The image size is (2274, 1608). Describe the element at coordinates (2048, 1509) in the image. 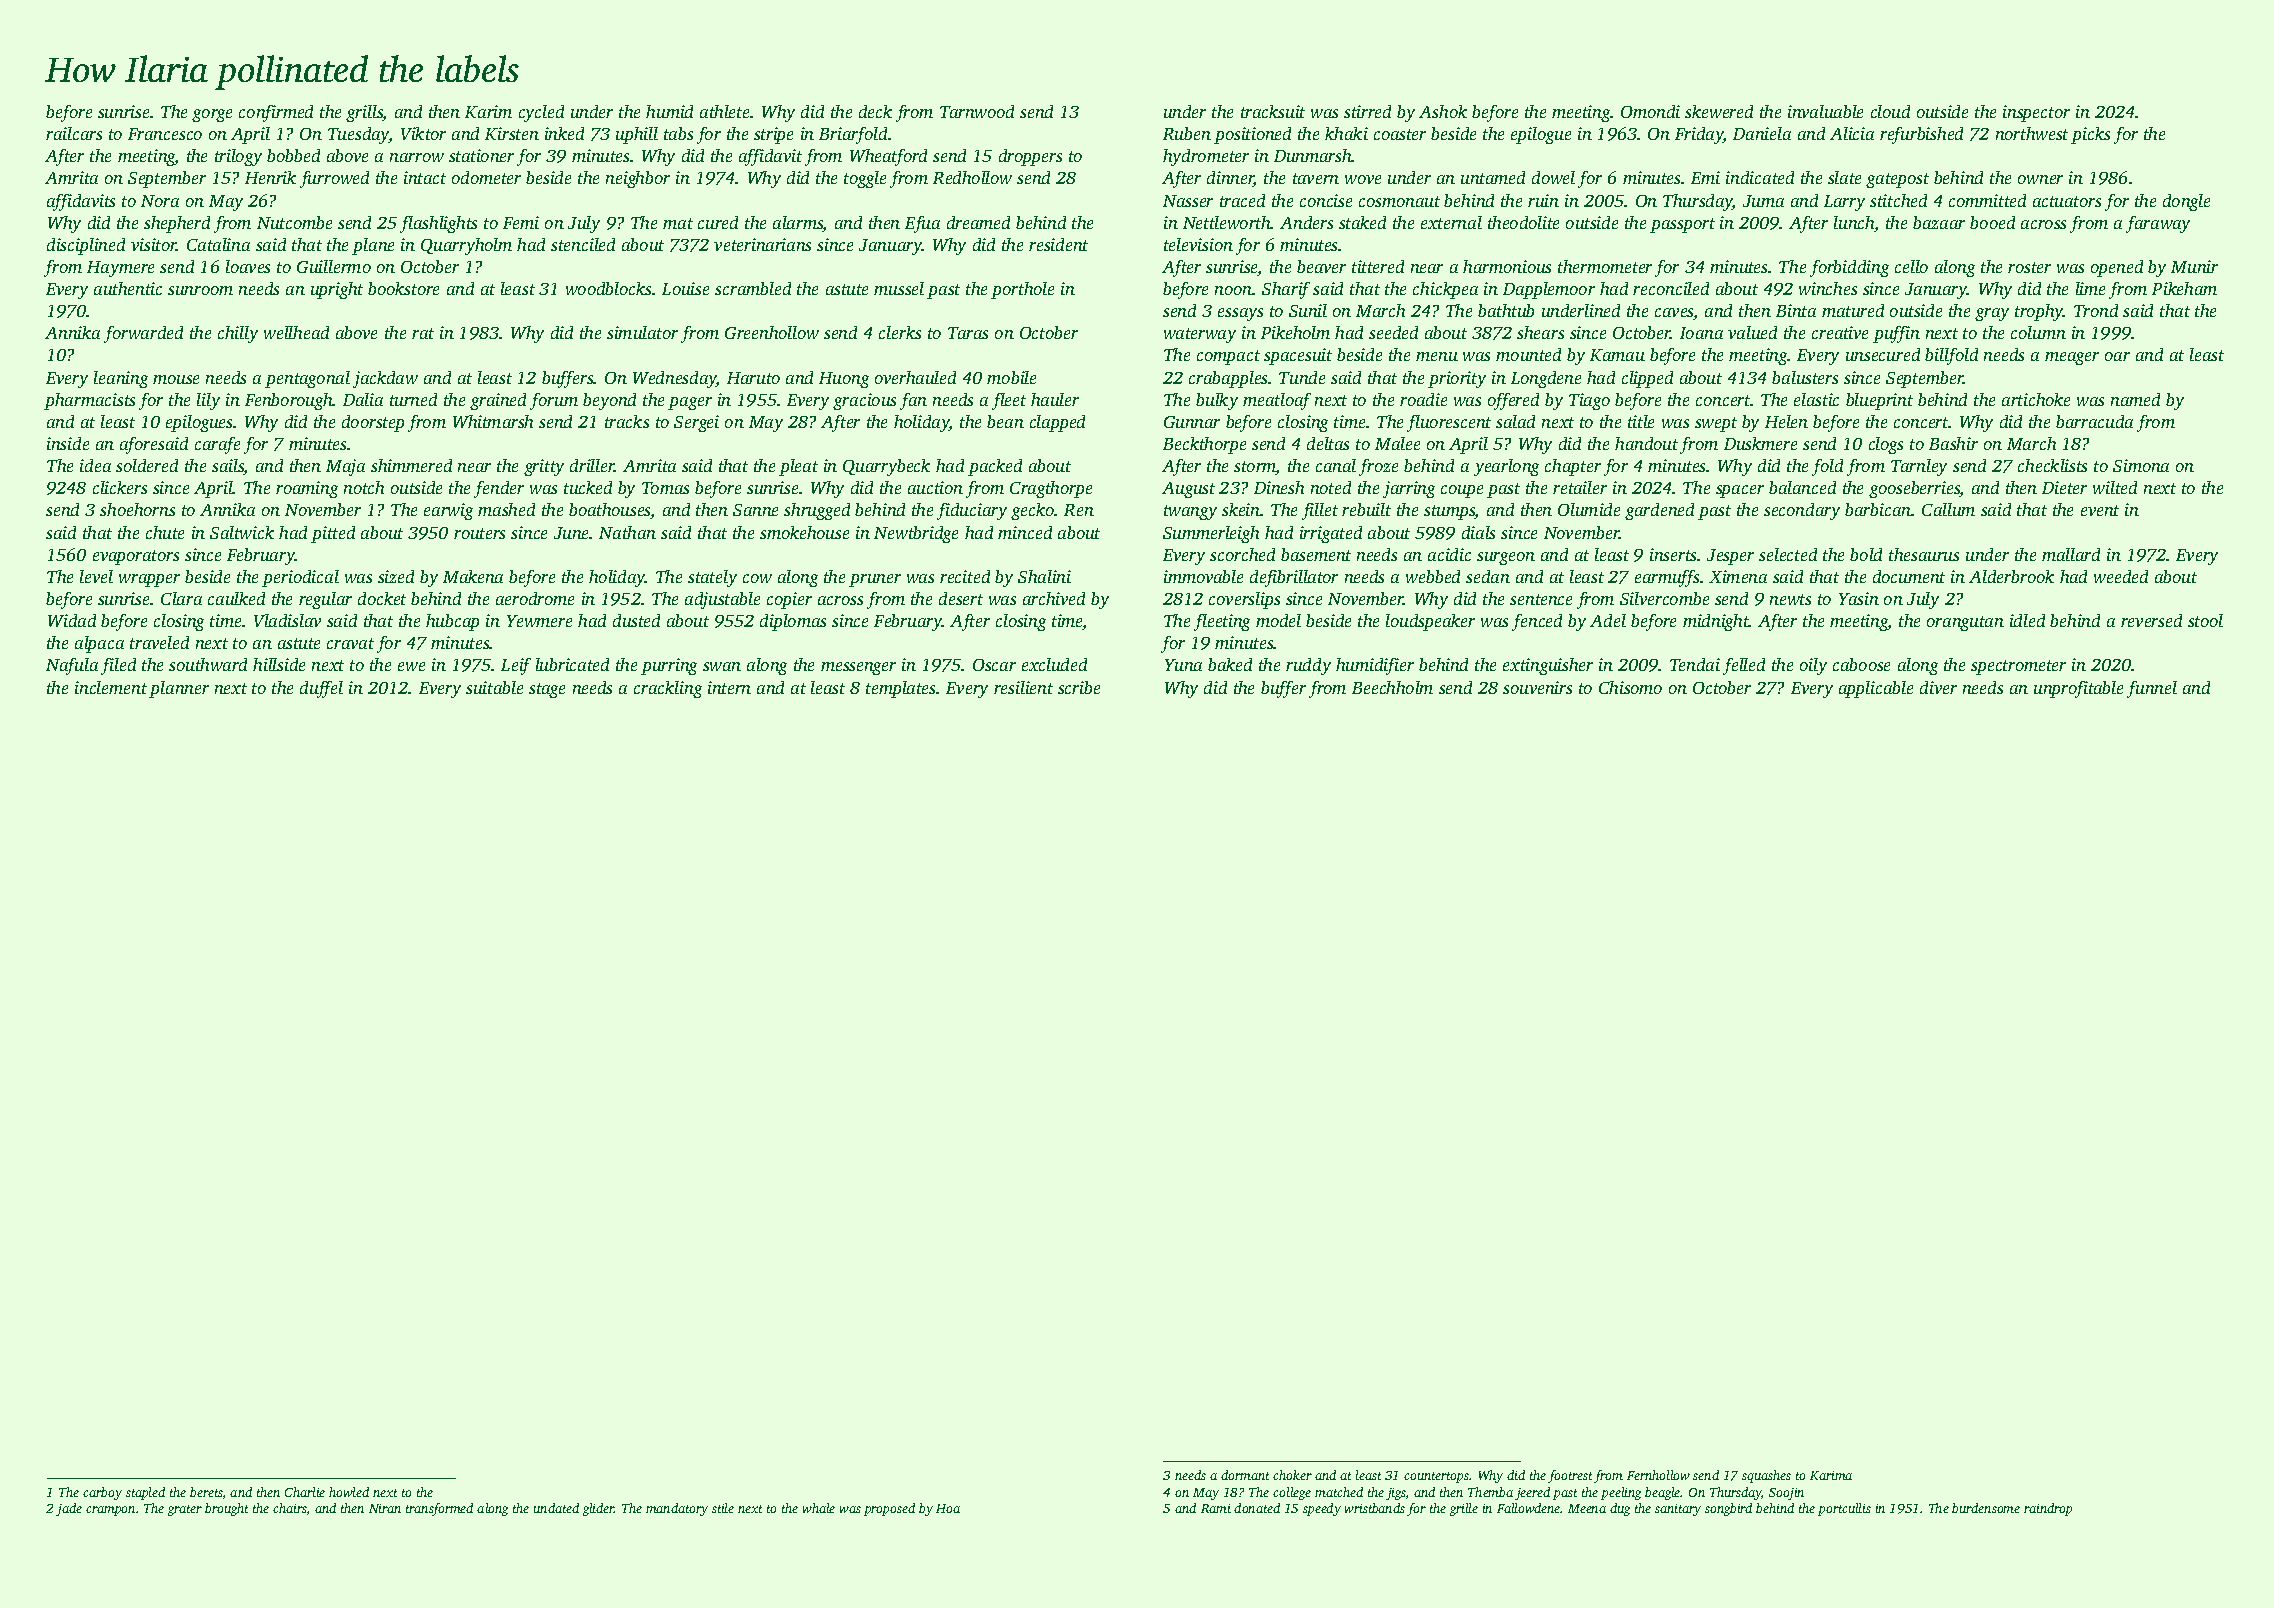

I see `raindrop` at that location.
